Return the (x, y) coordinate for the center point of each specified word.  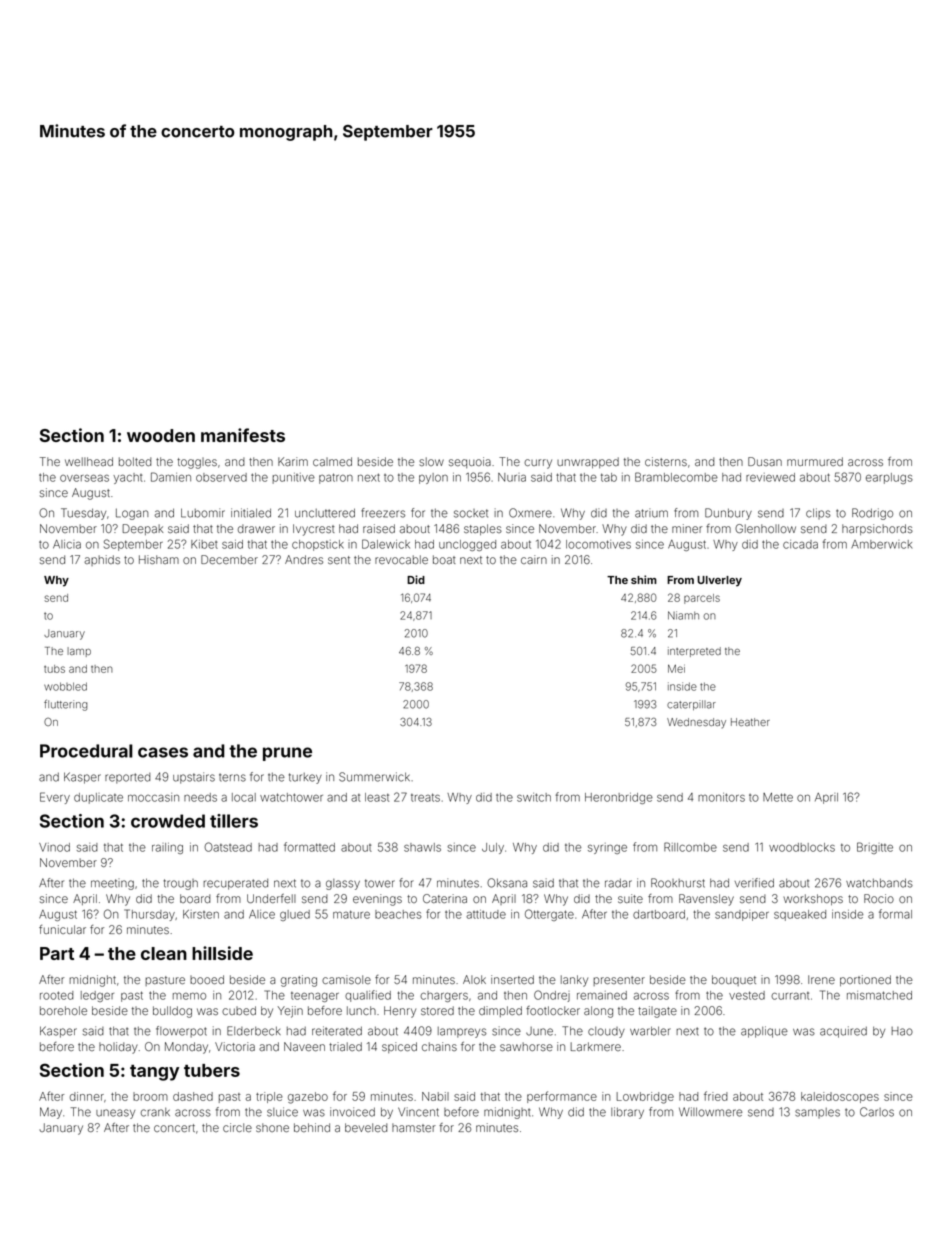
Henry (400, 1012)
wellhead (89, 461)
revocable (401, 559)
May (51, 1113)
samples (817, 1113)
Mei (676, 669)
